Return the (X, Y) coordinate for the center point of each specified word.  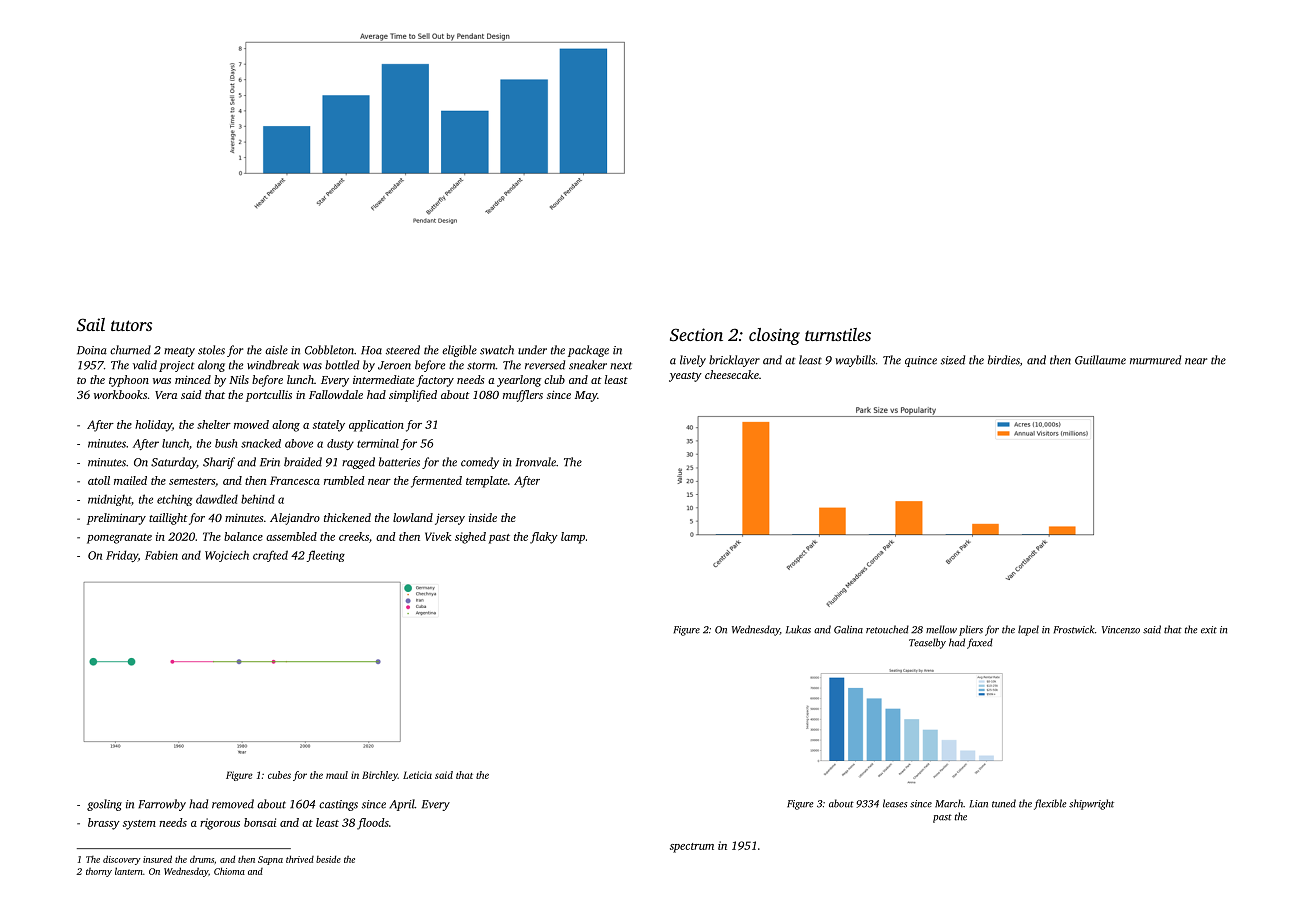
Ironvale (536, 462)
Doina (92, 350)
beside (328, 859)
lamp (573, 538)
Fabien (161, 555)
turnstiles (838, 334)
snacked (261, 443)
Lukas (798, 629)
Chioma (229, 871)
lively (693, 361)
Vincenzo (1121, 630)
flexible (1050, 804)
